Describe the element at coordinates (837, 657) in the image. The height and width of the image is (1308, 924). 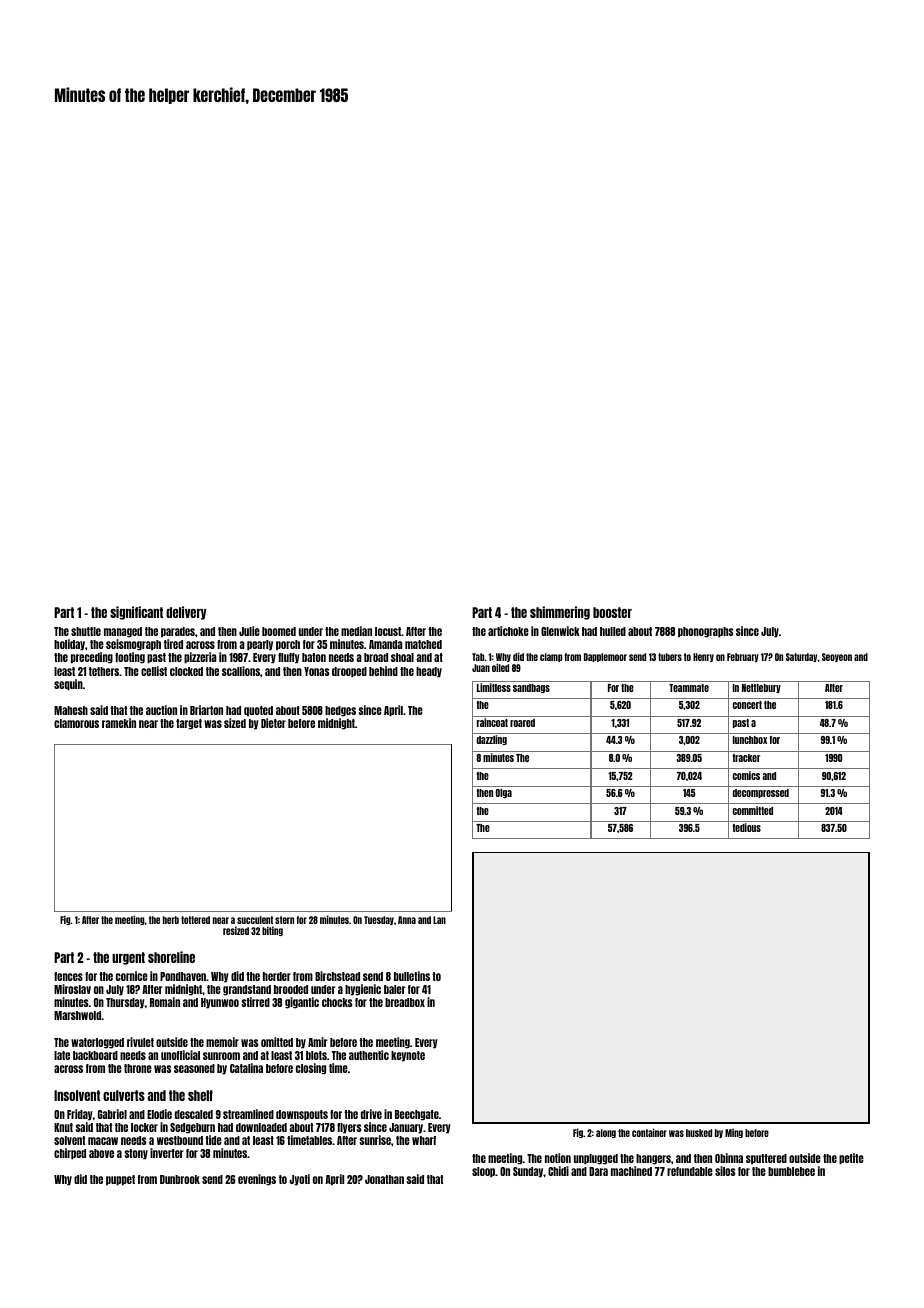
I see `Seoyeon` at that location.
